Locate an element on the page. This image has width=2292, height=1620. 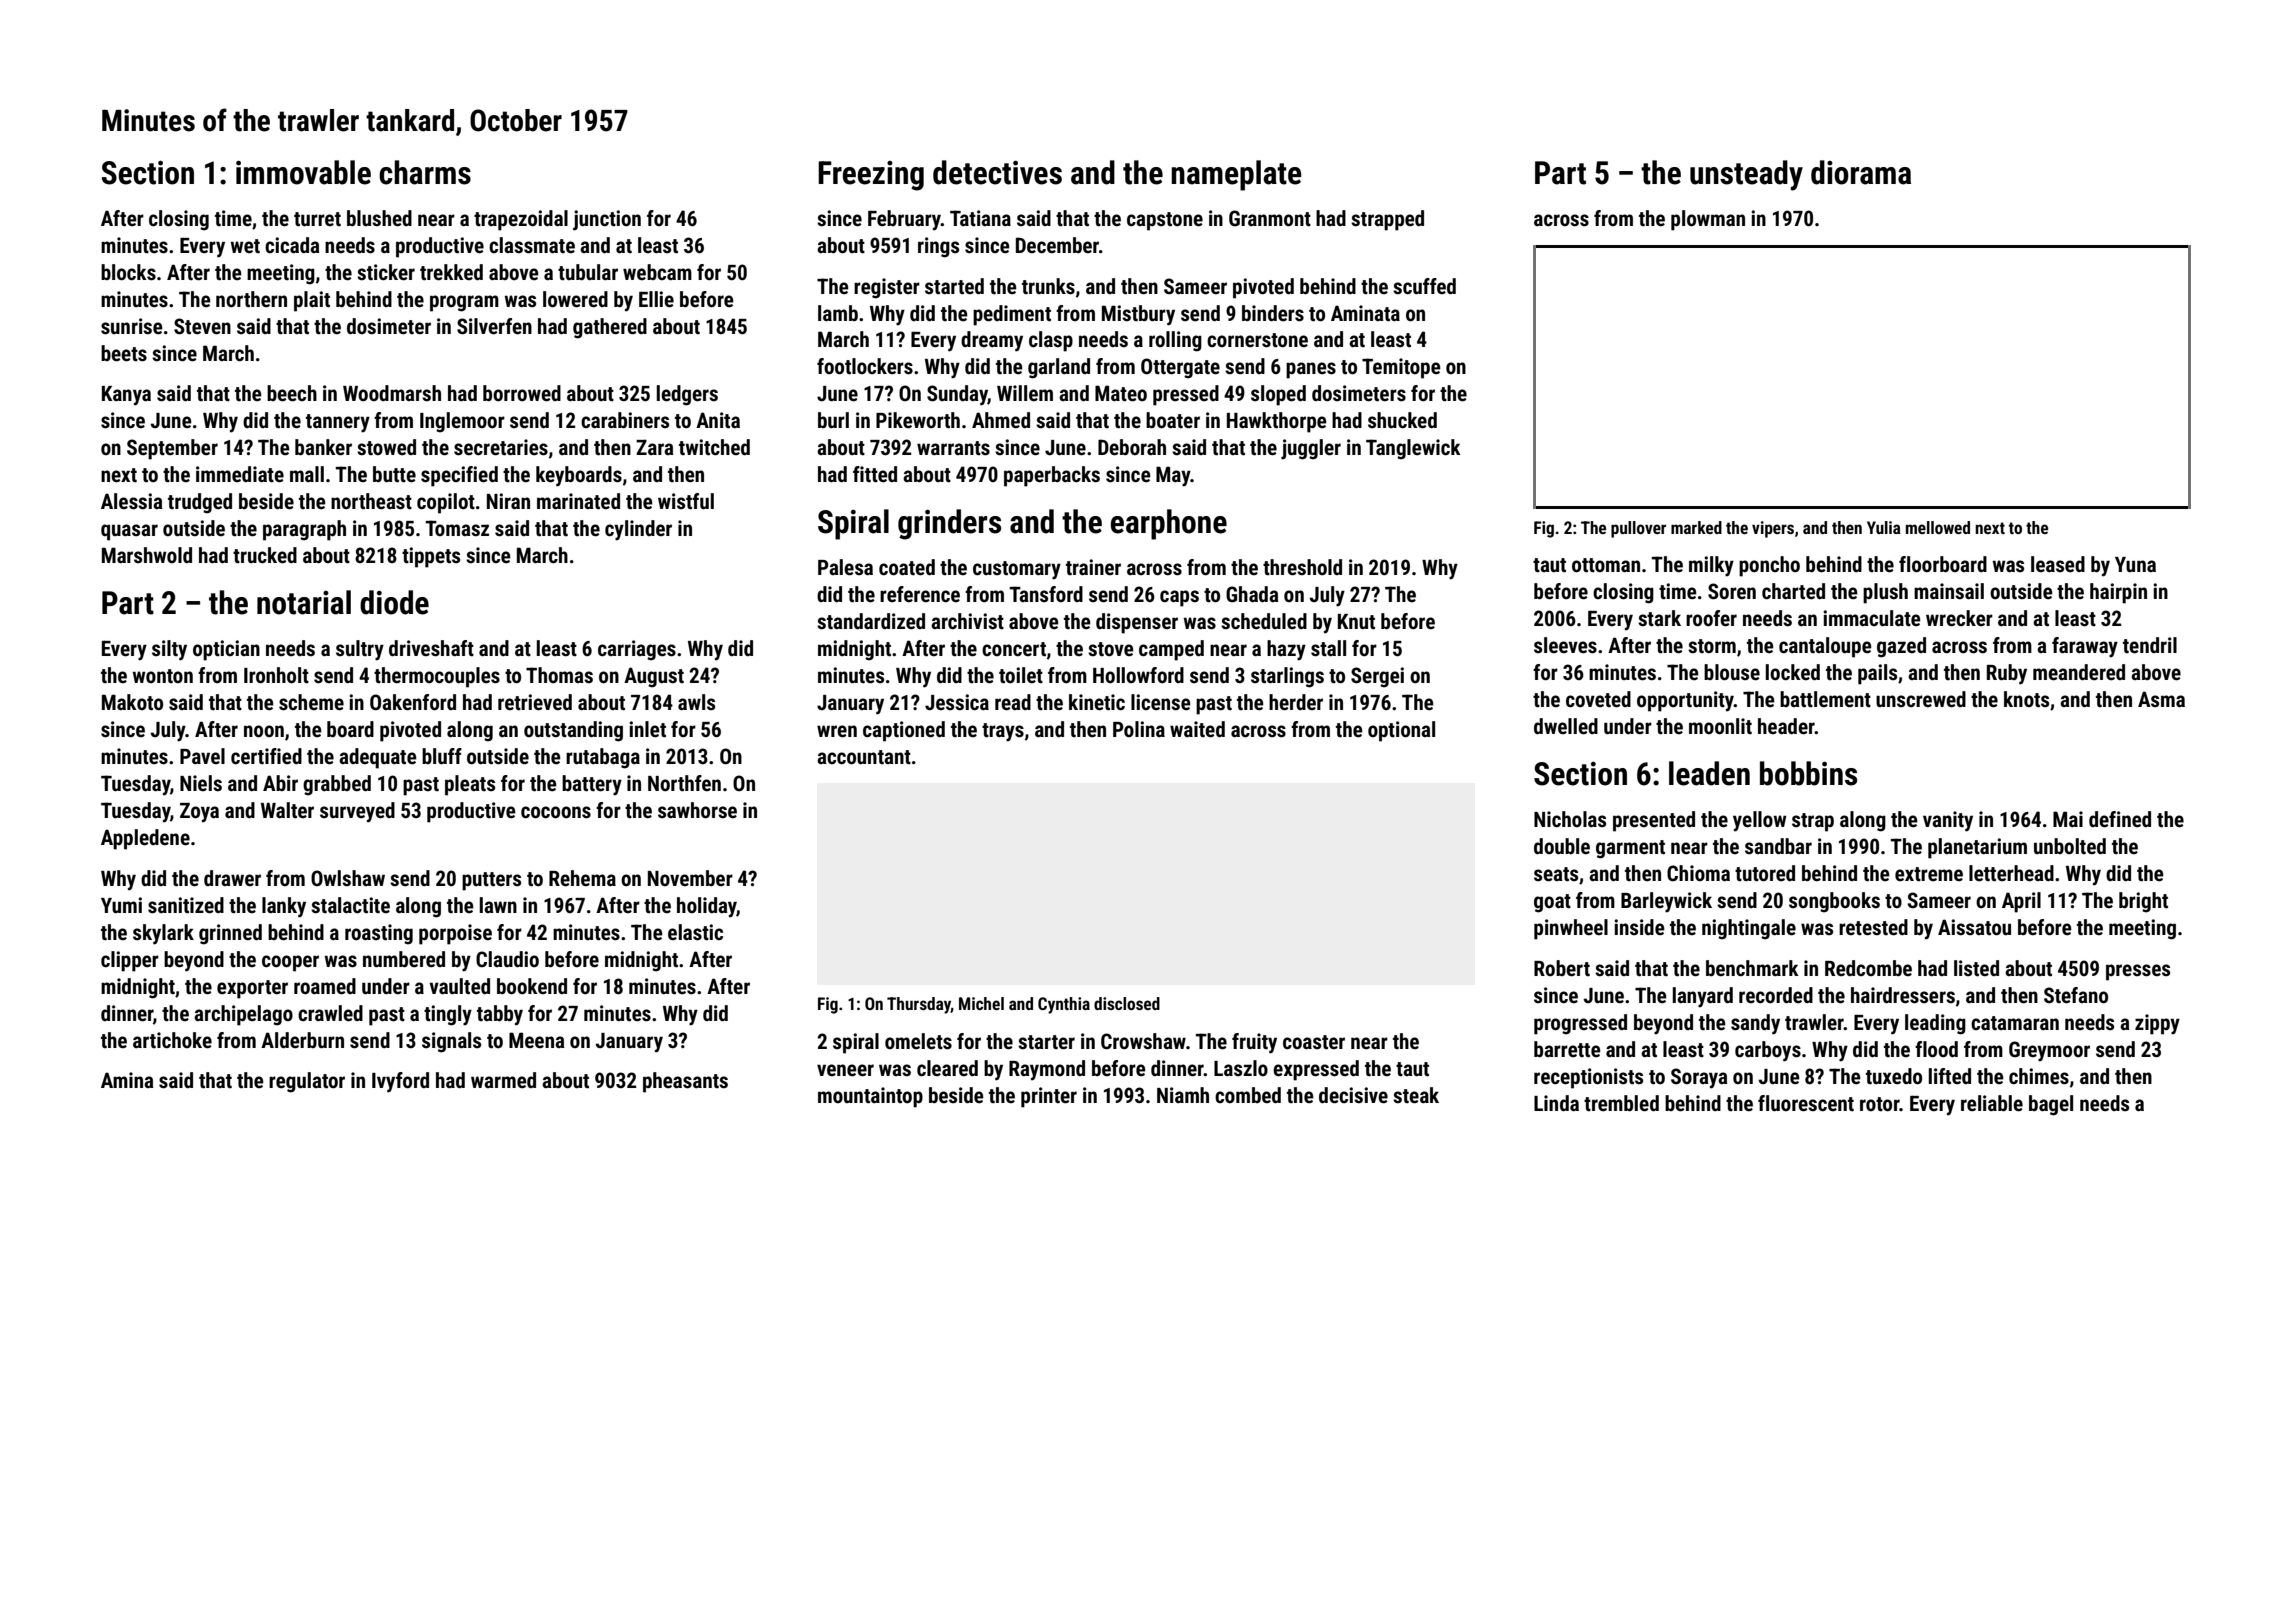
classmate is located at coordinates (532, 245).
